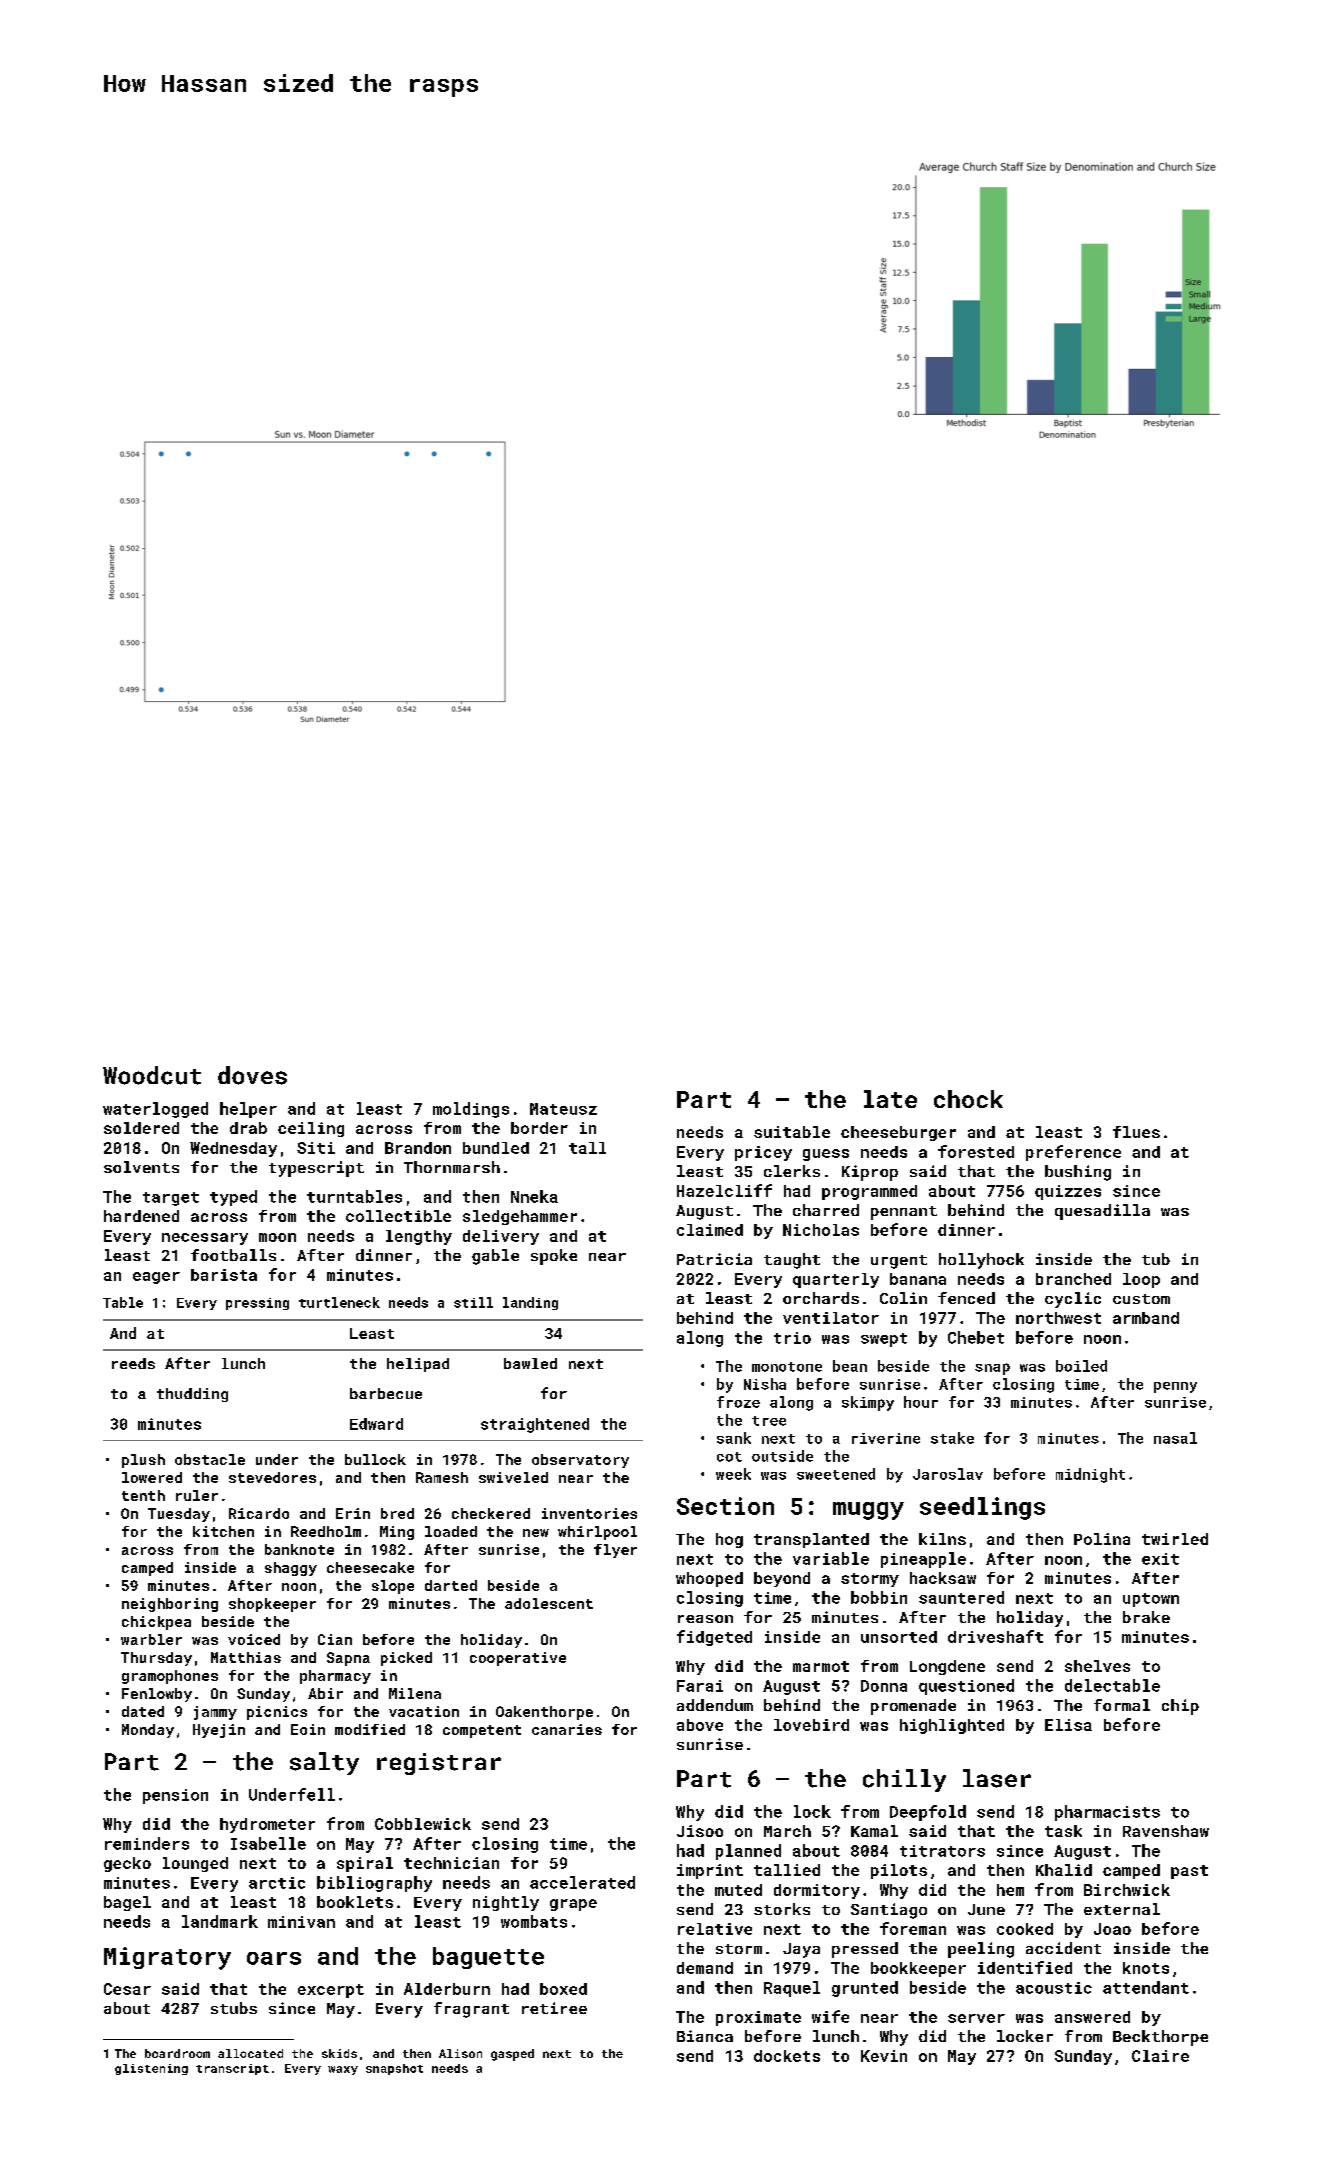 The height and width of the image is (2172, 1319). I want to click on above, so click(700, 1725).
